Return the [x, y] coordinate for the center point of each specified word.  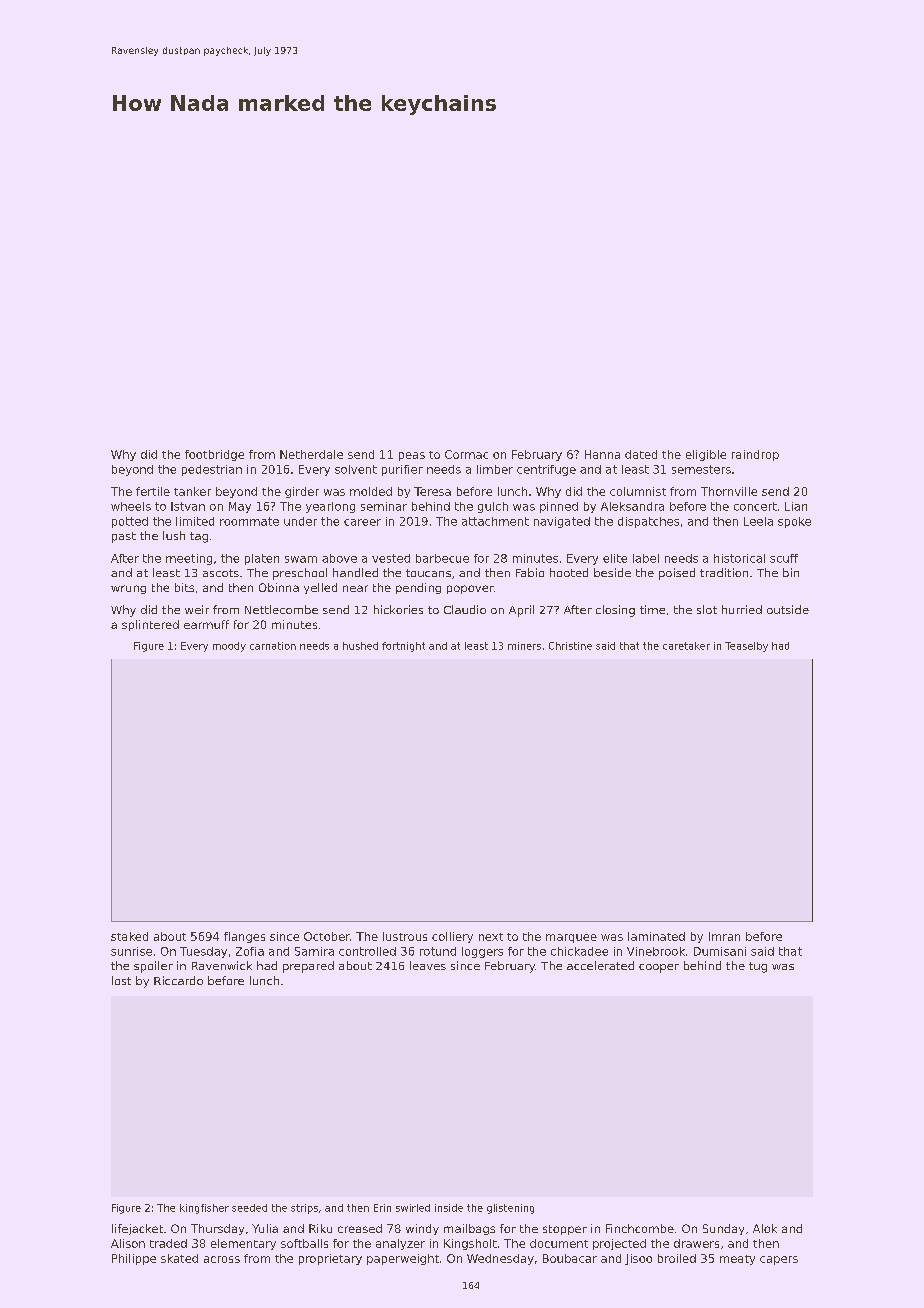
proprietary [330, 1259]
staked [129, 936]
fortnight [403, 647]
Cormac [466, 454]
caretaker [686, 646]
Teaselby [746, 647]
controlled [367, 951]
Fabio [530, 572]
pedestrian [212, 470]
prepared [308, 967]
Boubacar [570, 1258]
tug [758, 967]
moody [229, 647]
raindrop [755, 455]
